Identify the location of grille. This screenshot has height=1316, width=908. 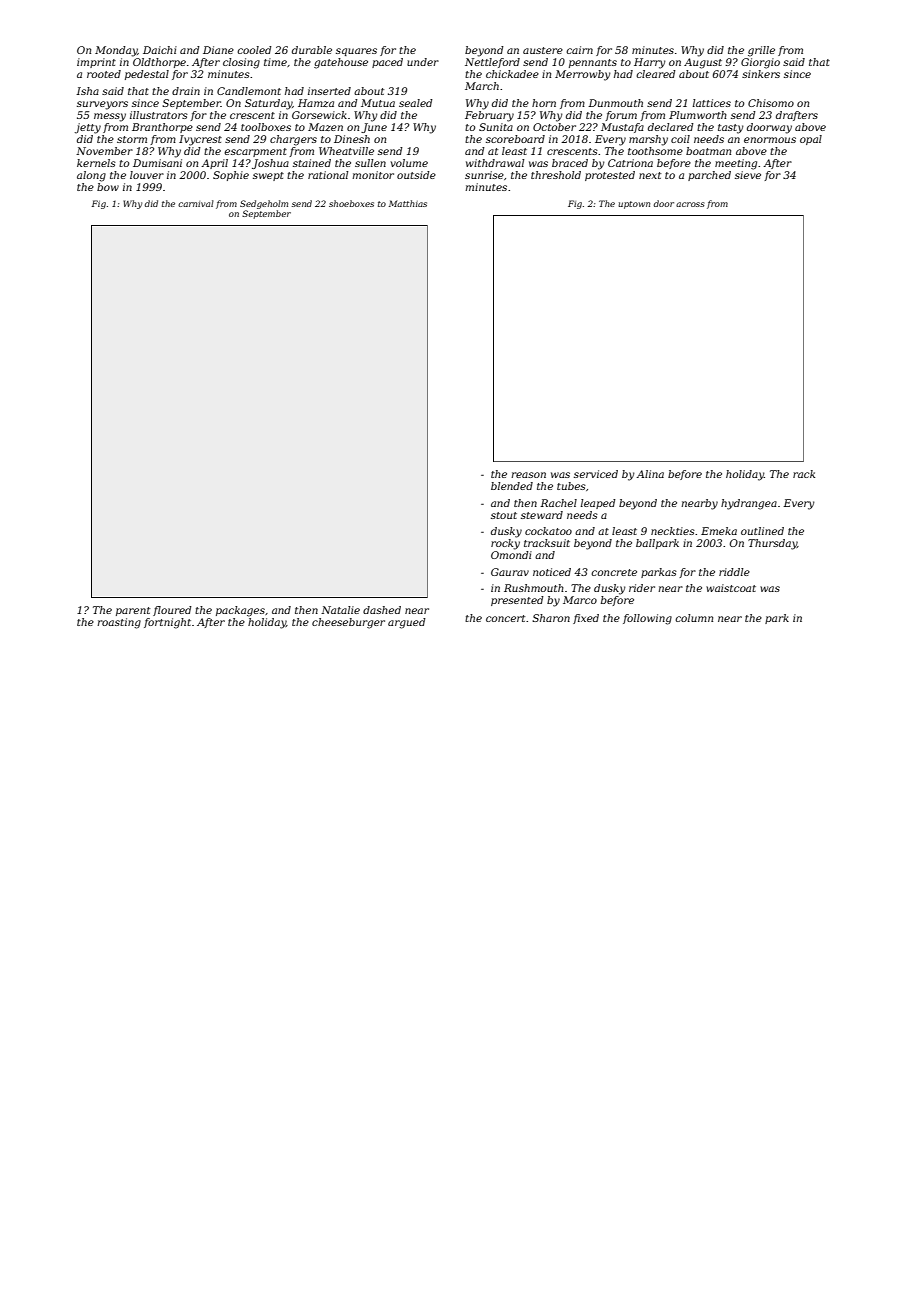
(761, 51).
